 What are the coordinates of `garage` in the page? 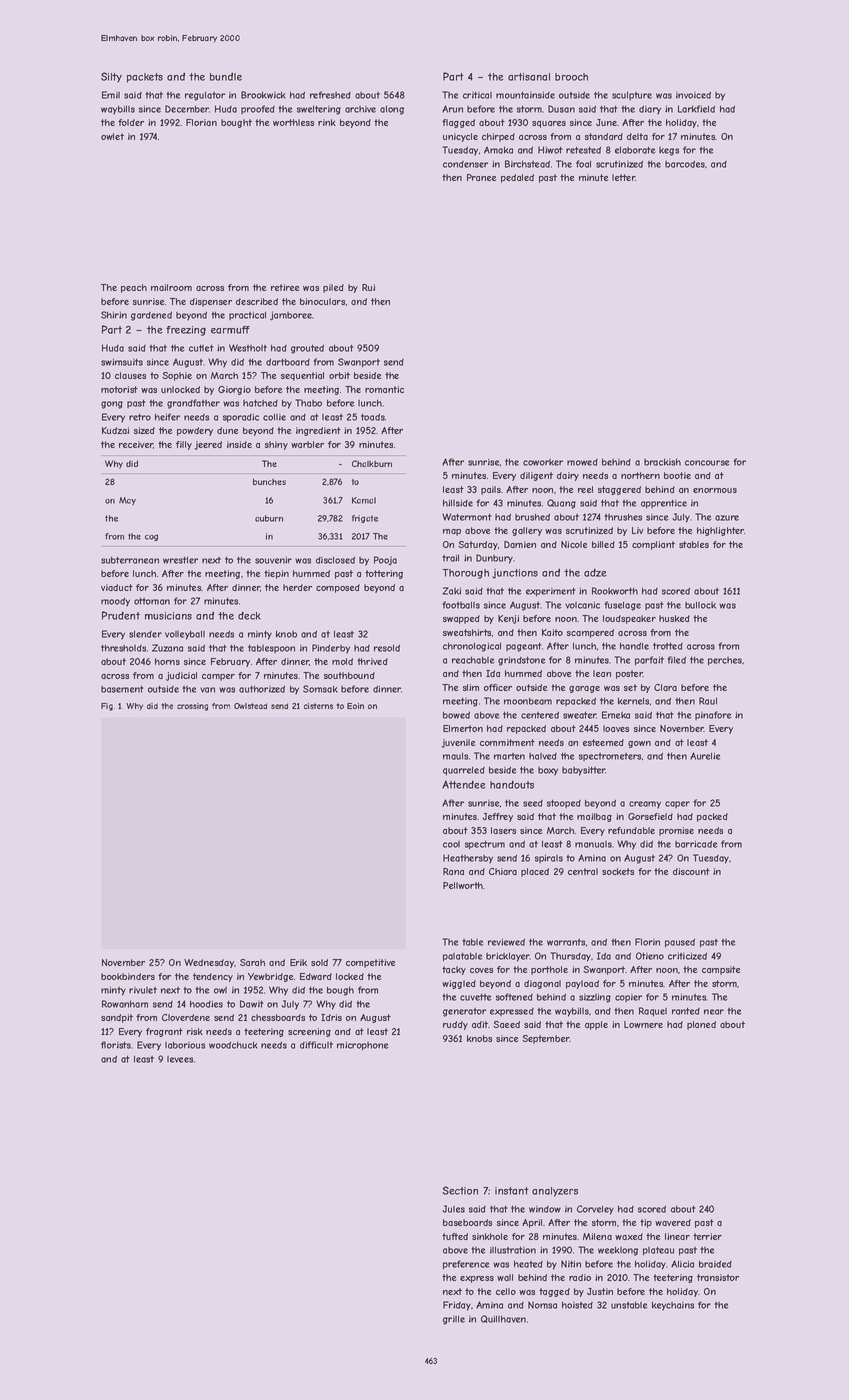 It's located at (584, 689).
